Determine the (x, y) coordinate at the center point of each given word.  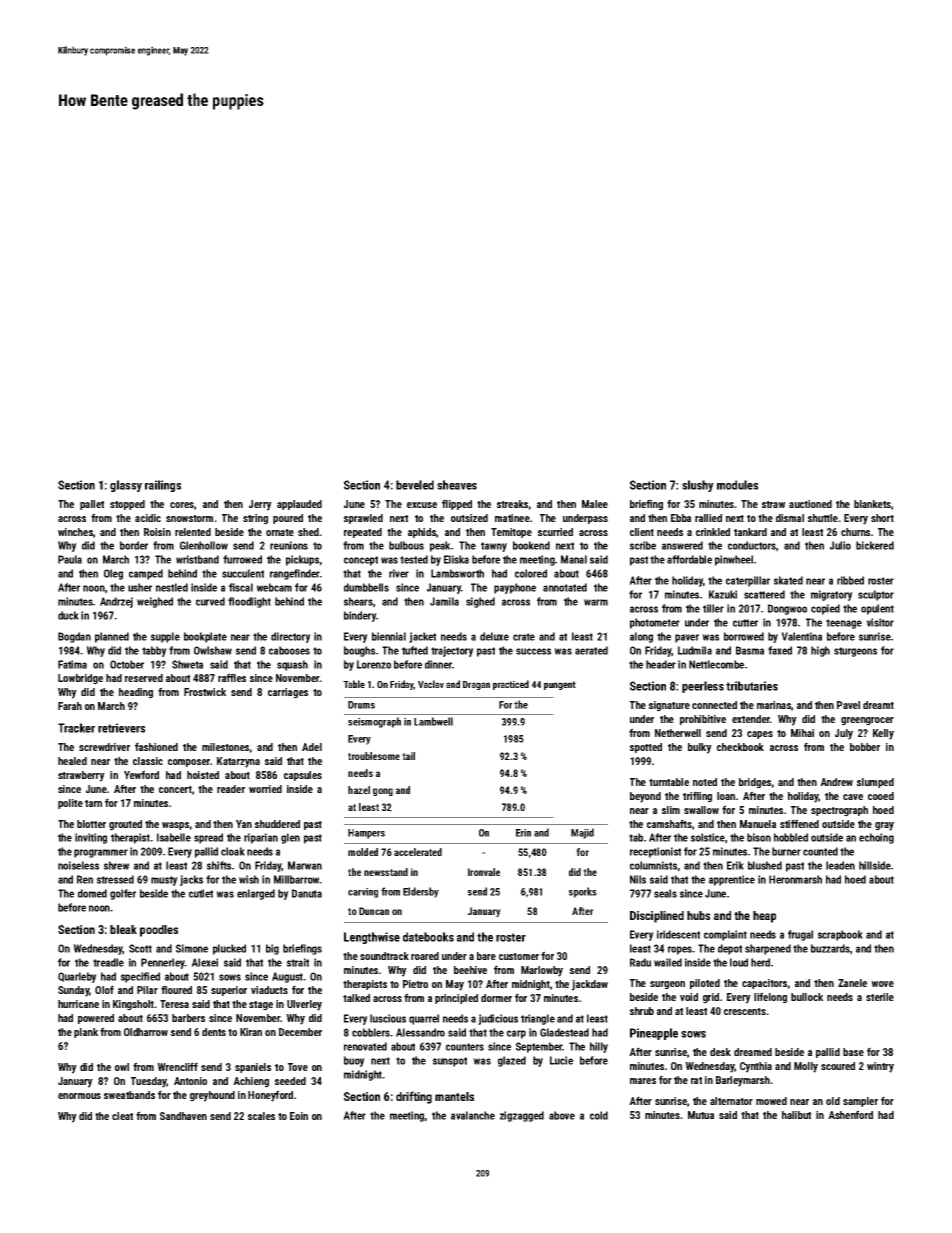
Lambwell (433, 721)
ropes (680, 950)
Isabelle (174, 837)
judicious (498, 1019)
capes (760, 735)
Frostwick (205, 692)
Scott (140, 948)
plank (86, 1033)
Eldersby (421, 892)
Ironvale (484, 872)
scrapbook (840, 935)
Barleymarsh (743, 1081)
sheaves (457, 485)
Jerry (260, 505)
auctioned (810, 504)
